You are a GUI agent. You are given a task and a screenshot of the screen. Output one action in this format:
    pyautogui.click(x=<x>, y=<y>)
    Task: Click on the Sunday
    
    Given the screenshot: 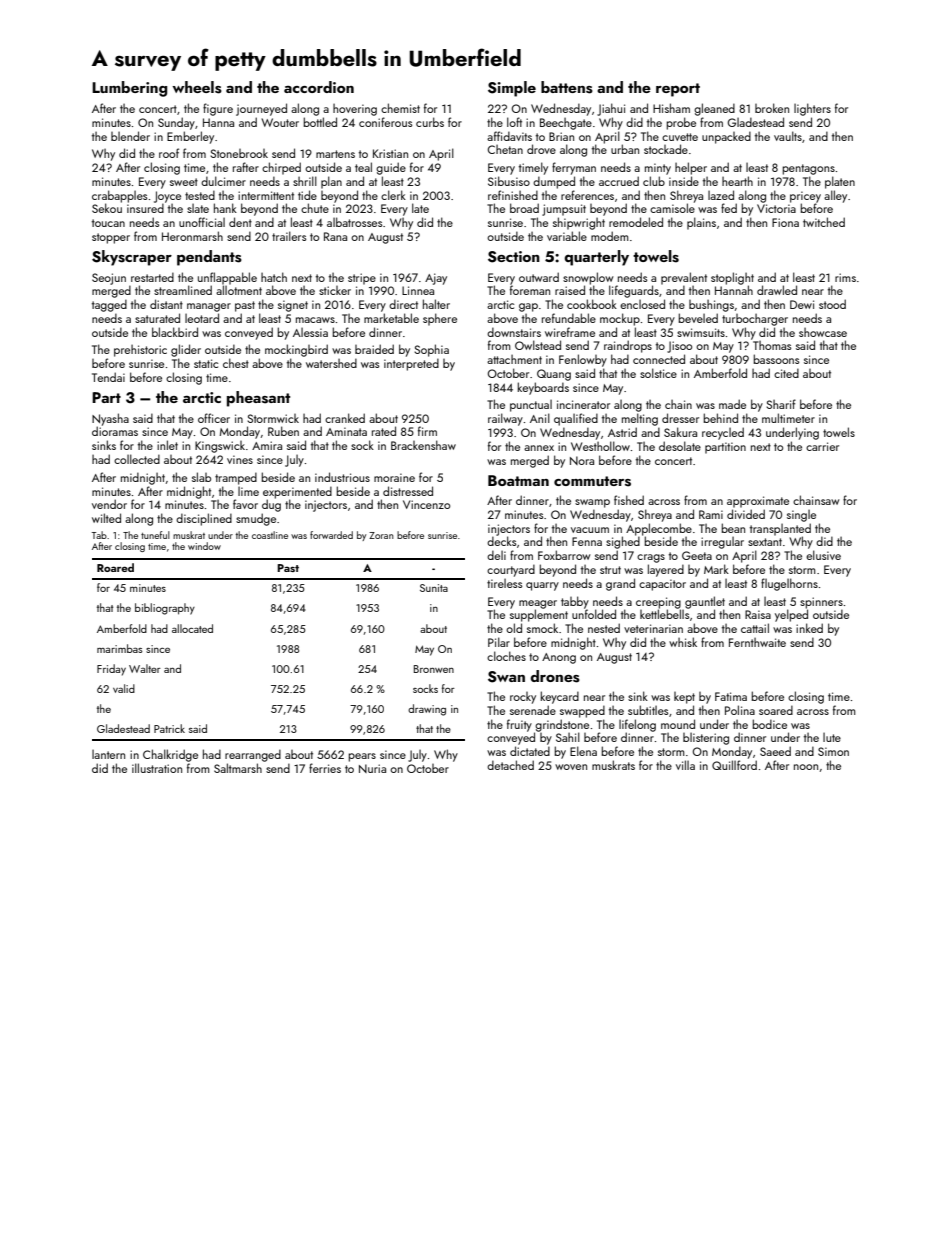 What is the action you would take?
    pyautogui.click(x=176, y=123)
